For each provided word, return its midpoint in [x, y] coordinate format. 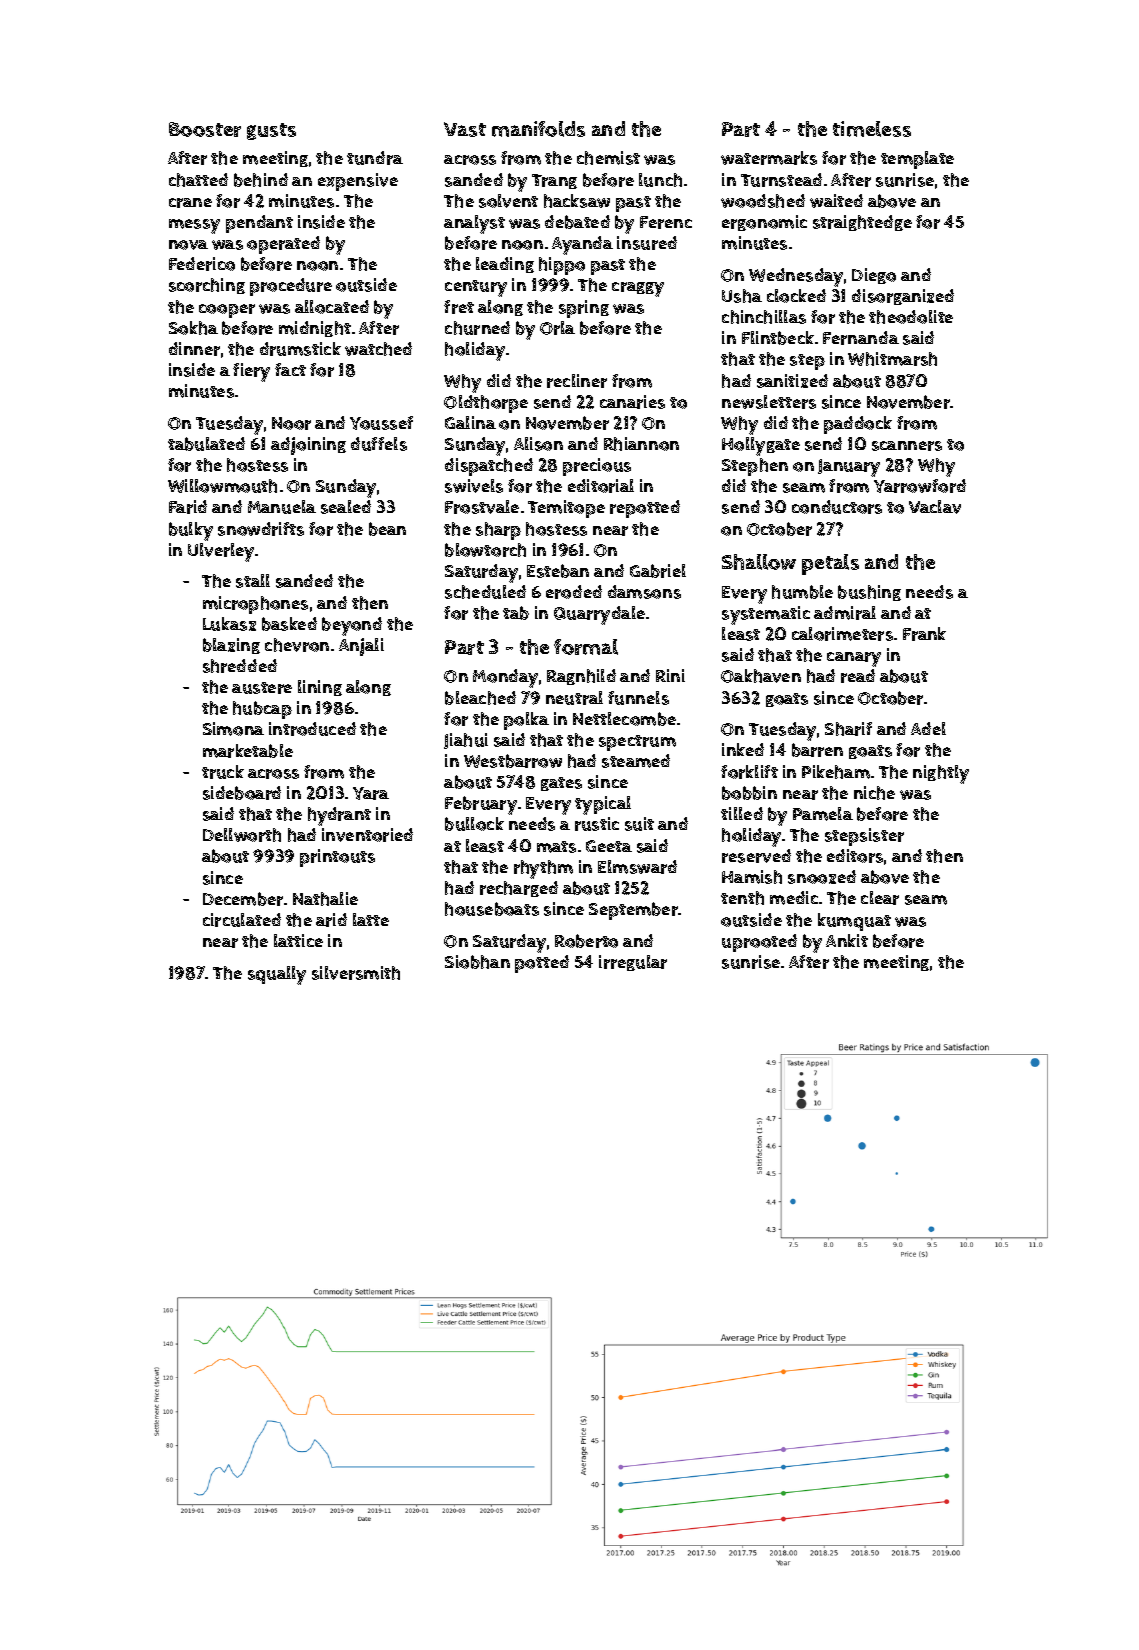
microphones [255, 605]
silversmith [356, 973]
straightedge [862, 223]
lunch [660, 180]
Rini [670, 675]
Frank [924, 634]
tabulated [206, 444]
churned [477, 328]
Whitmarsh [892, 359]
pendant [259, 224]
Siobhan [477, 962]
